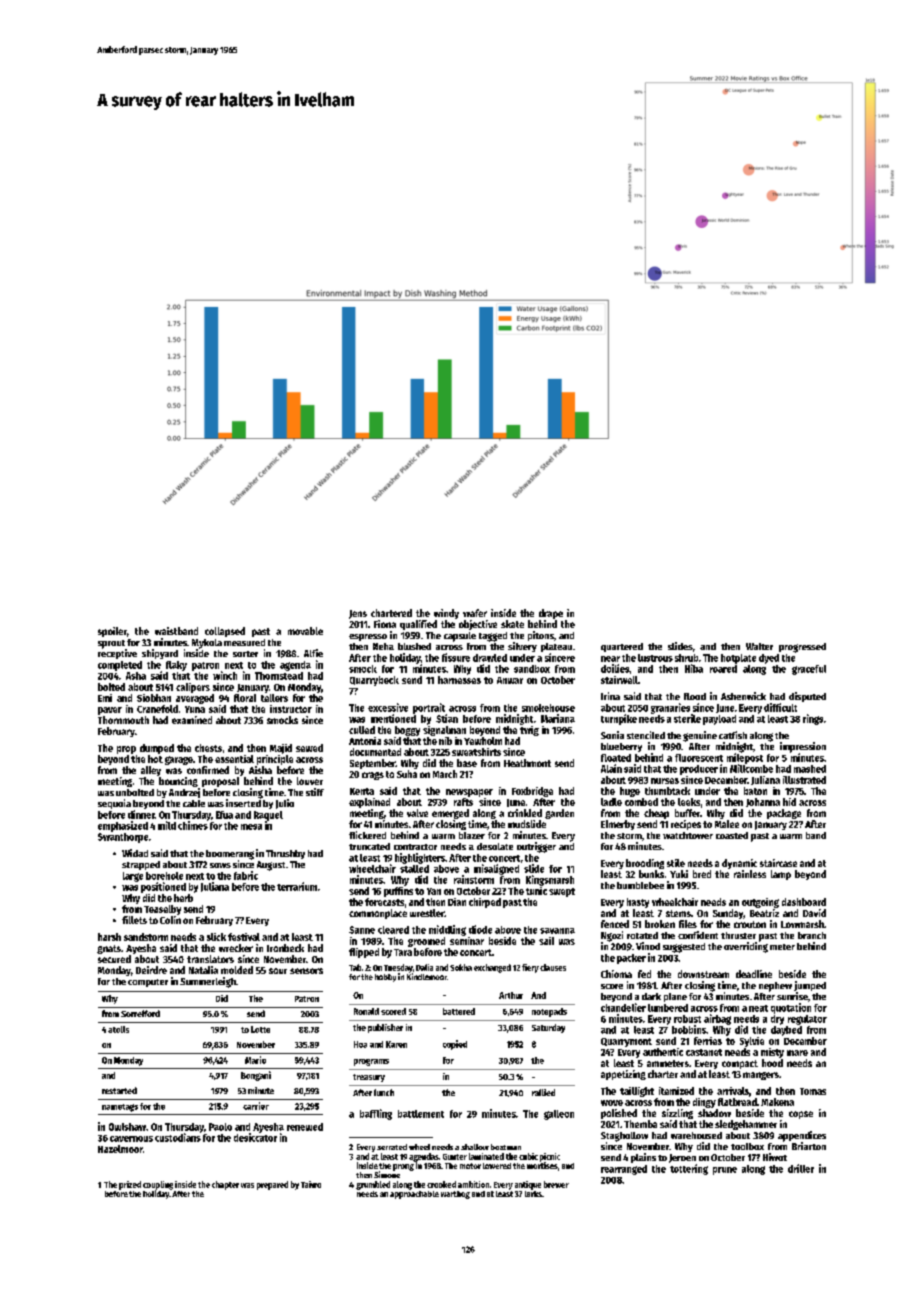 The width and height of the image is (924, 1308). Describe the element at coordinates (396, 1044) in the image. I see `Karen` at that location.
